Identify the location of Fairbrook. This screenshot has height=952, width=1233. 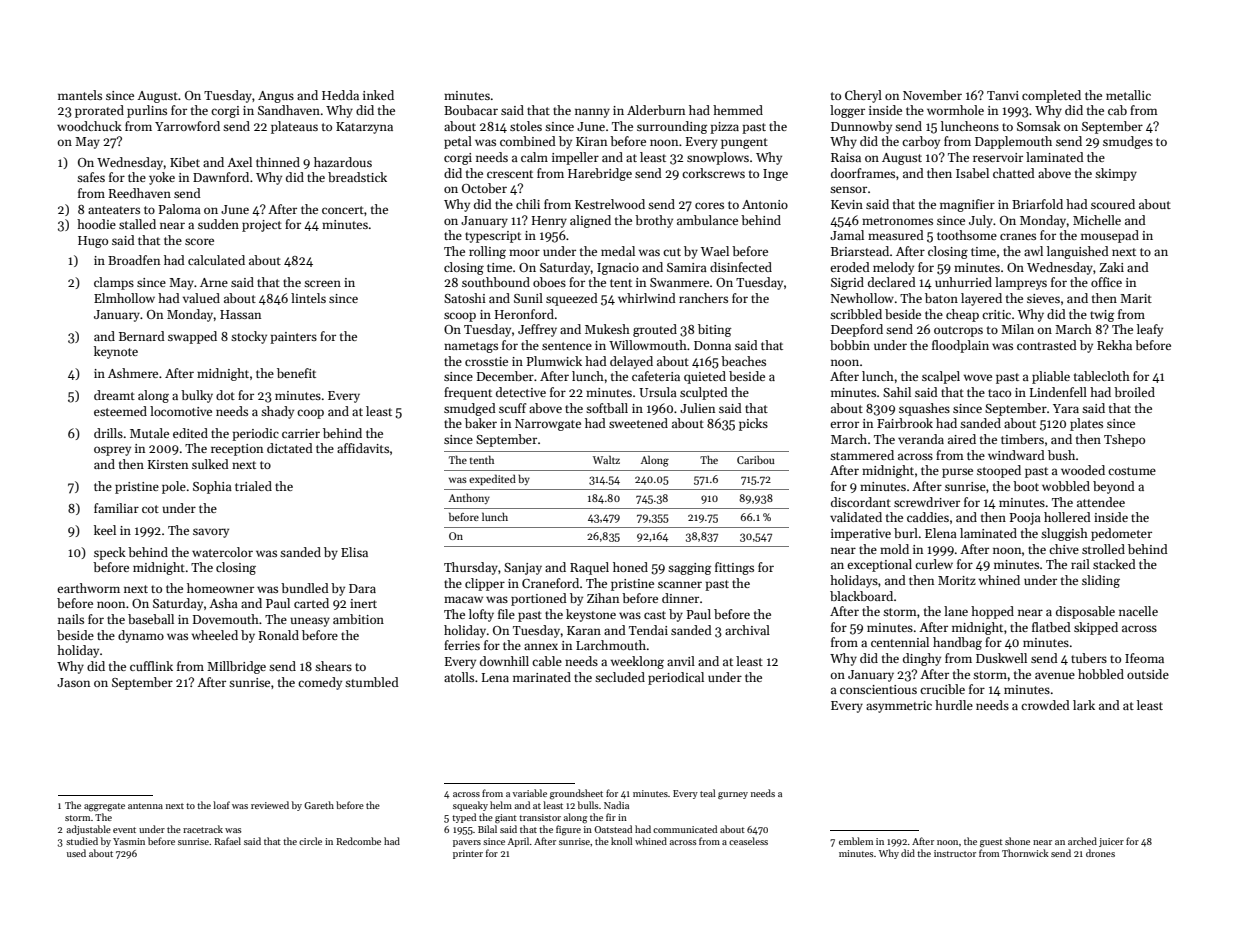
(905, 423).
